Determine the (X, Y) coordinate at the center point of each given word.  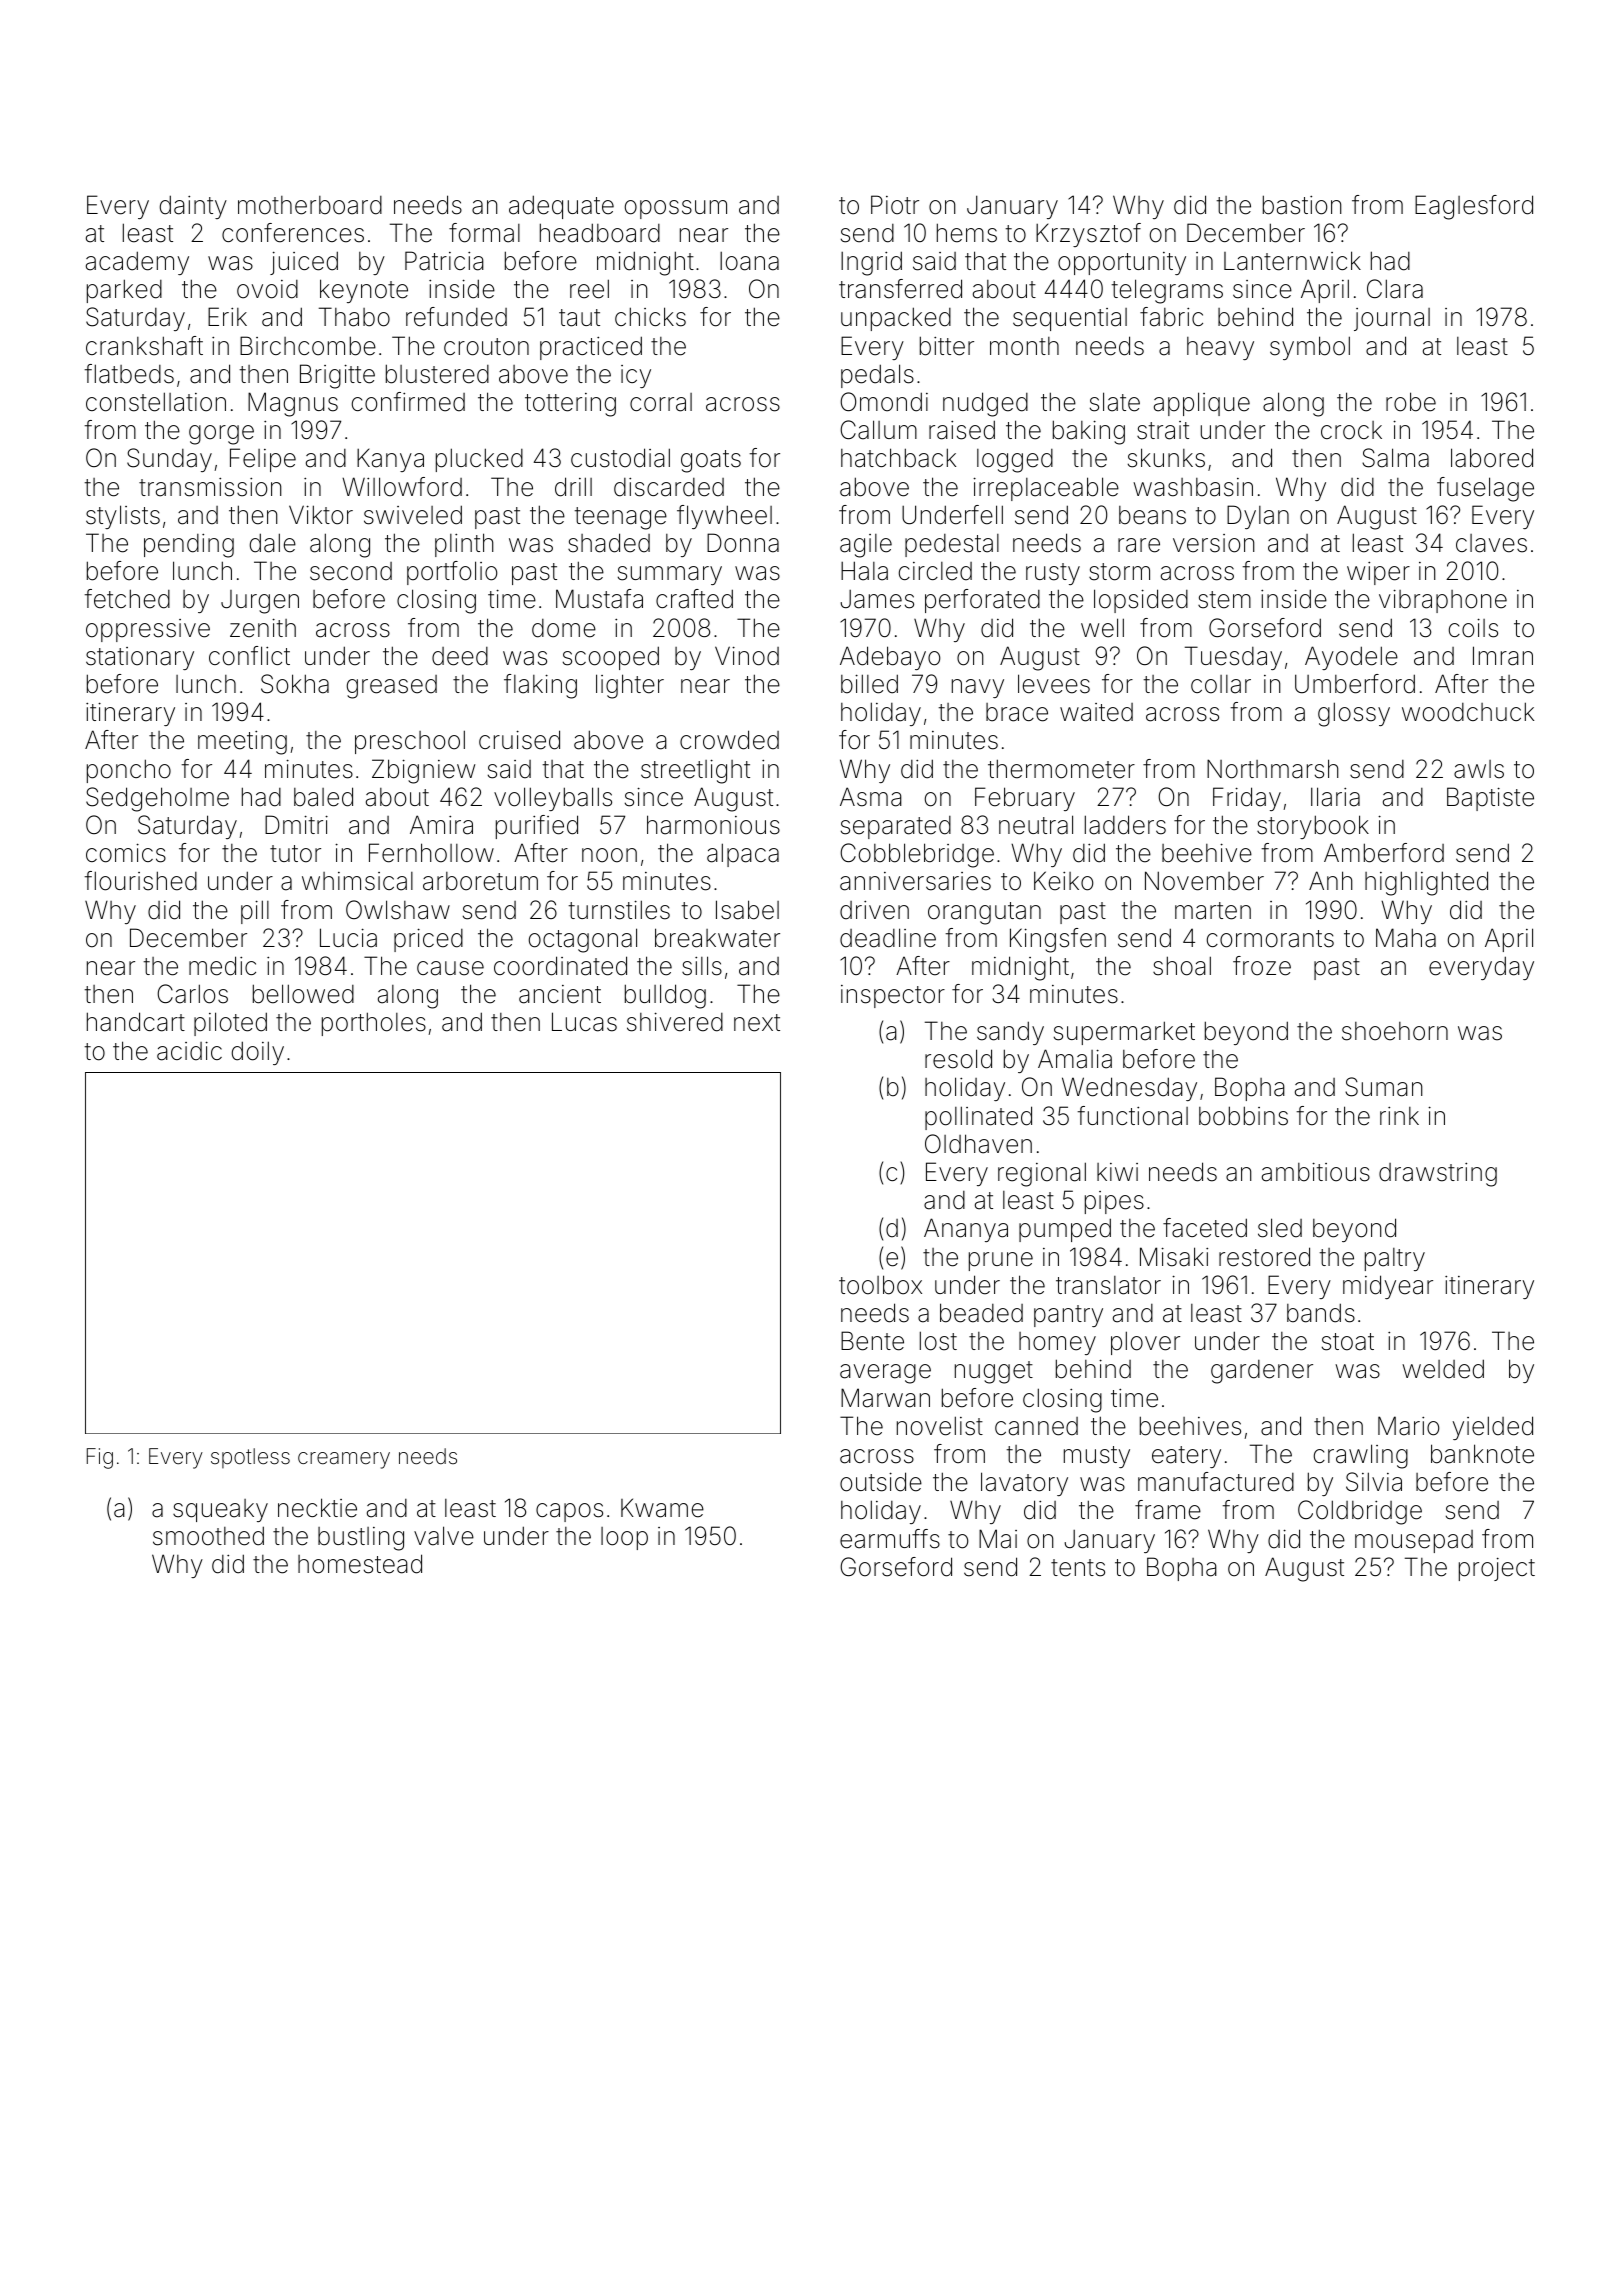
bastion (1302, 205)
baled (323, 797)
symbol (1310, 348)
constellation (156, 402)
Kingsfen (1058, 940)
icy (636, 376)
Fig (100, 1458)
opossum (676, 209)
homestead (360, 1564)
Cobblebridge (917, 855)
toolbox (880, 1285)
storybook (1313, 827)
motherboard (310, 205)
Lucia (348, 938)
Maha (1406, 938)
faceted (1205, 1228)
